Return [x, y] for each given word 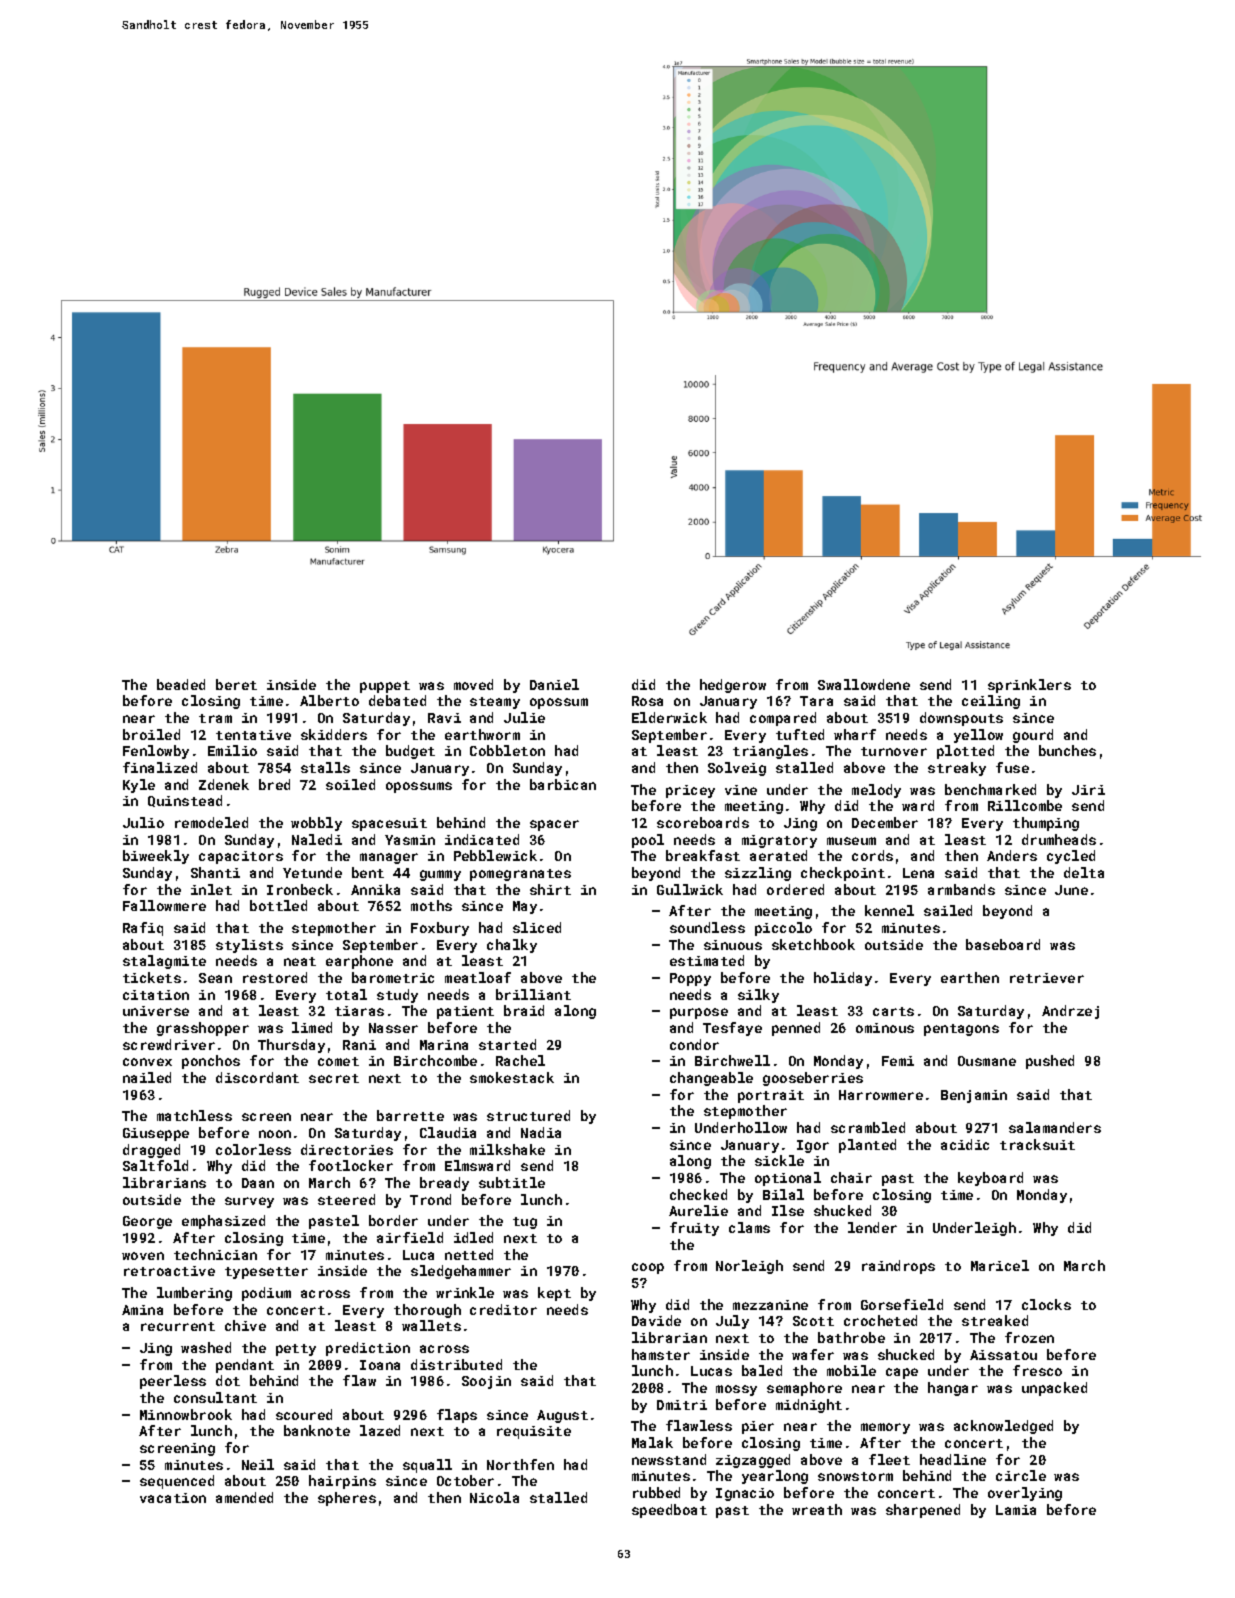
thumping [1046, 824]
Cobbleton [507, 750]
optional [788, 1179]
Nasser [393, 1028]
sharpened [923, 1511]
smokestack [512, 1077]
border [393, 1220]
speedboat [669, 1511]
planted [867, 1146]
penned [796, 1029]
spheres [347, 1499]
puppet [385, 687]
